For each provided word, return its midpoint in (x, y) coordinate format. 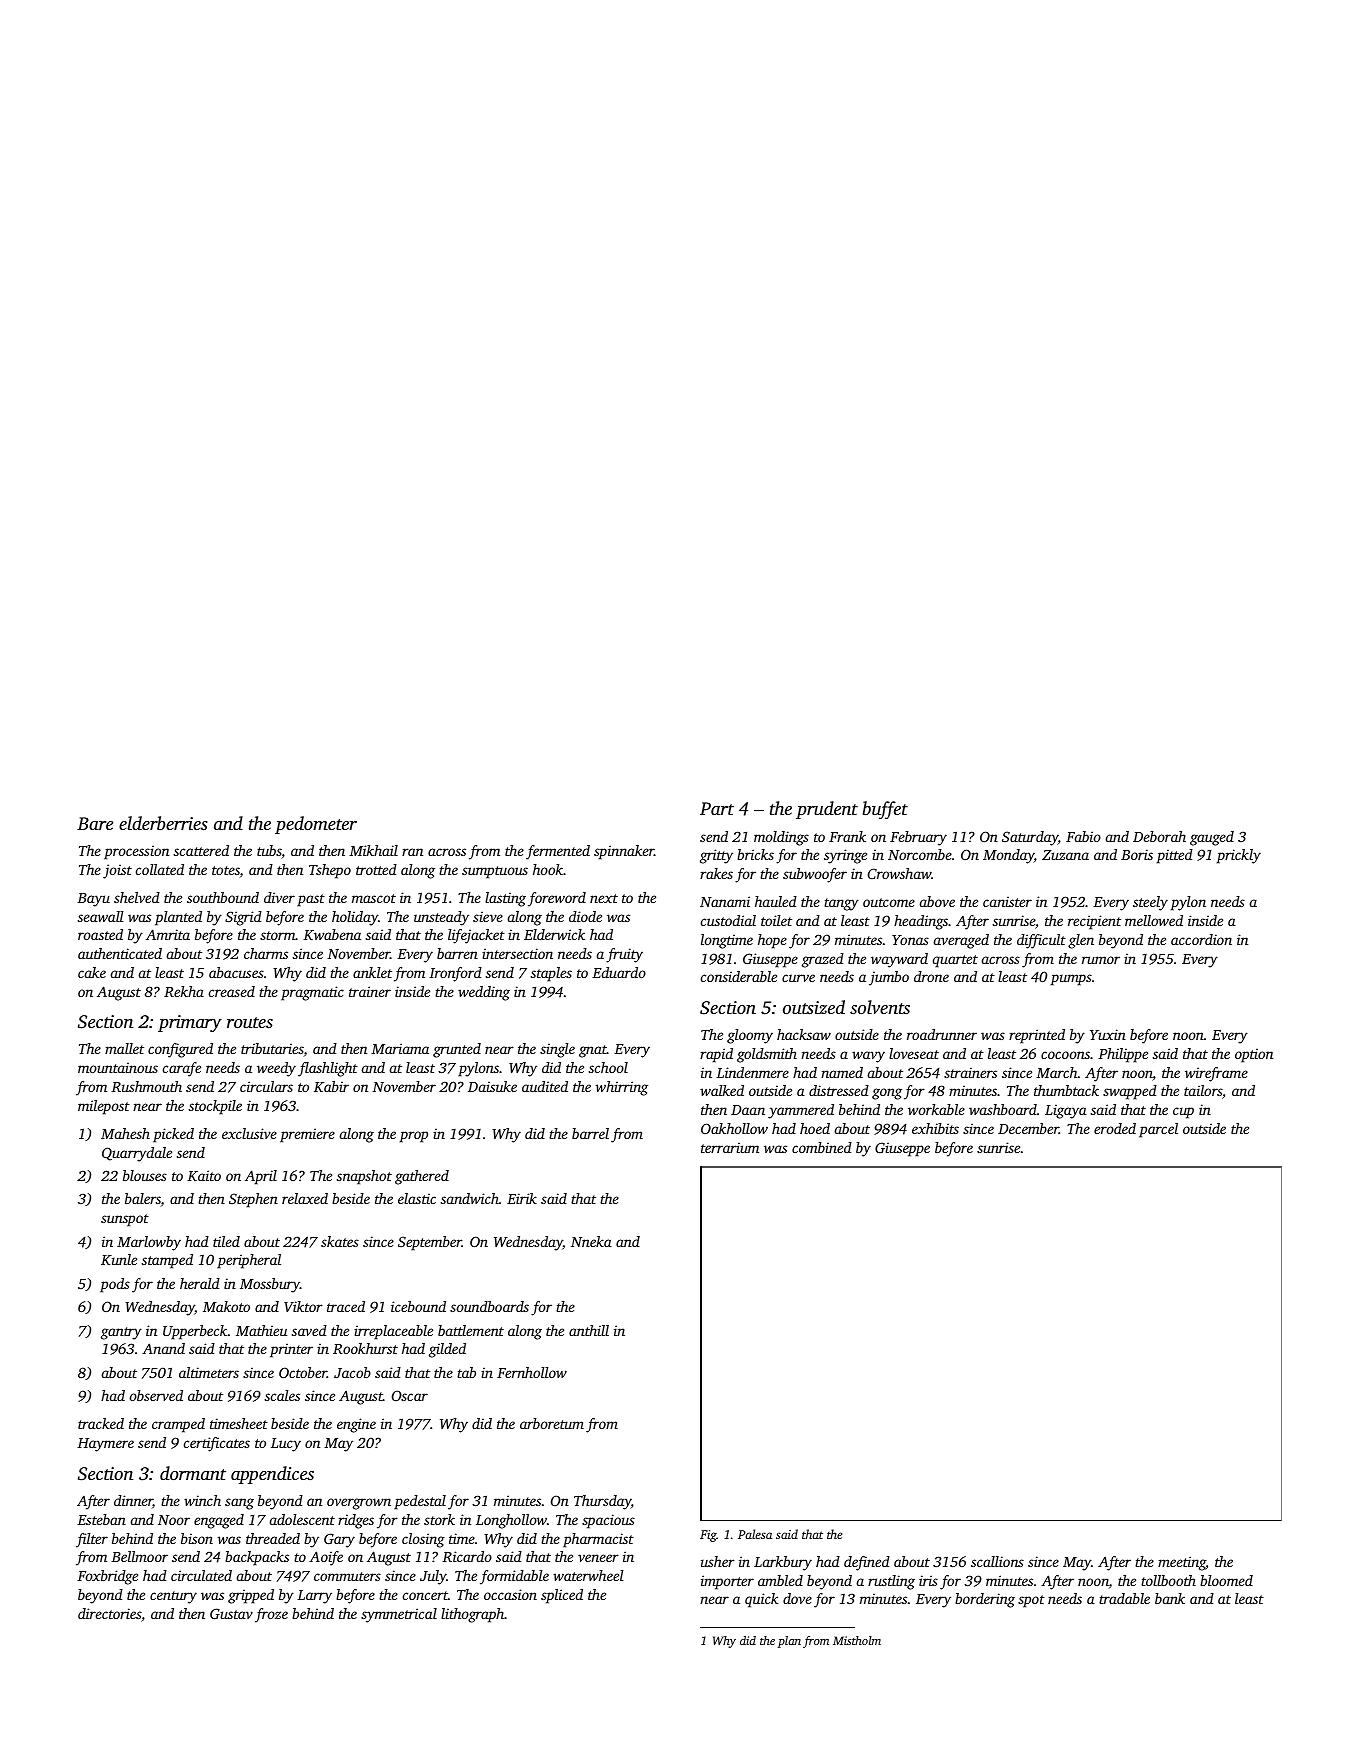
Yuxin (1108, 1034)
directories (109, 1613)
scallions (997, 1561)
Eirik (522, 1198)
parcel (1158, 1130)
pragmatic (312, 993)
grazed (823, 960)
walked (722, 1090)
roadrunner (942, 1034)
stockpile (215, 1107)
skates (340, 1241)
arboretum (552, 1423)
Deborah (1159, 836)
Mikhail (373, 850)
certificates (217, 1444)
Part (717, 808)
